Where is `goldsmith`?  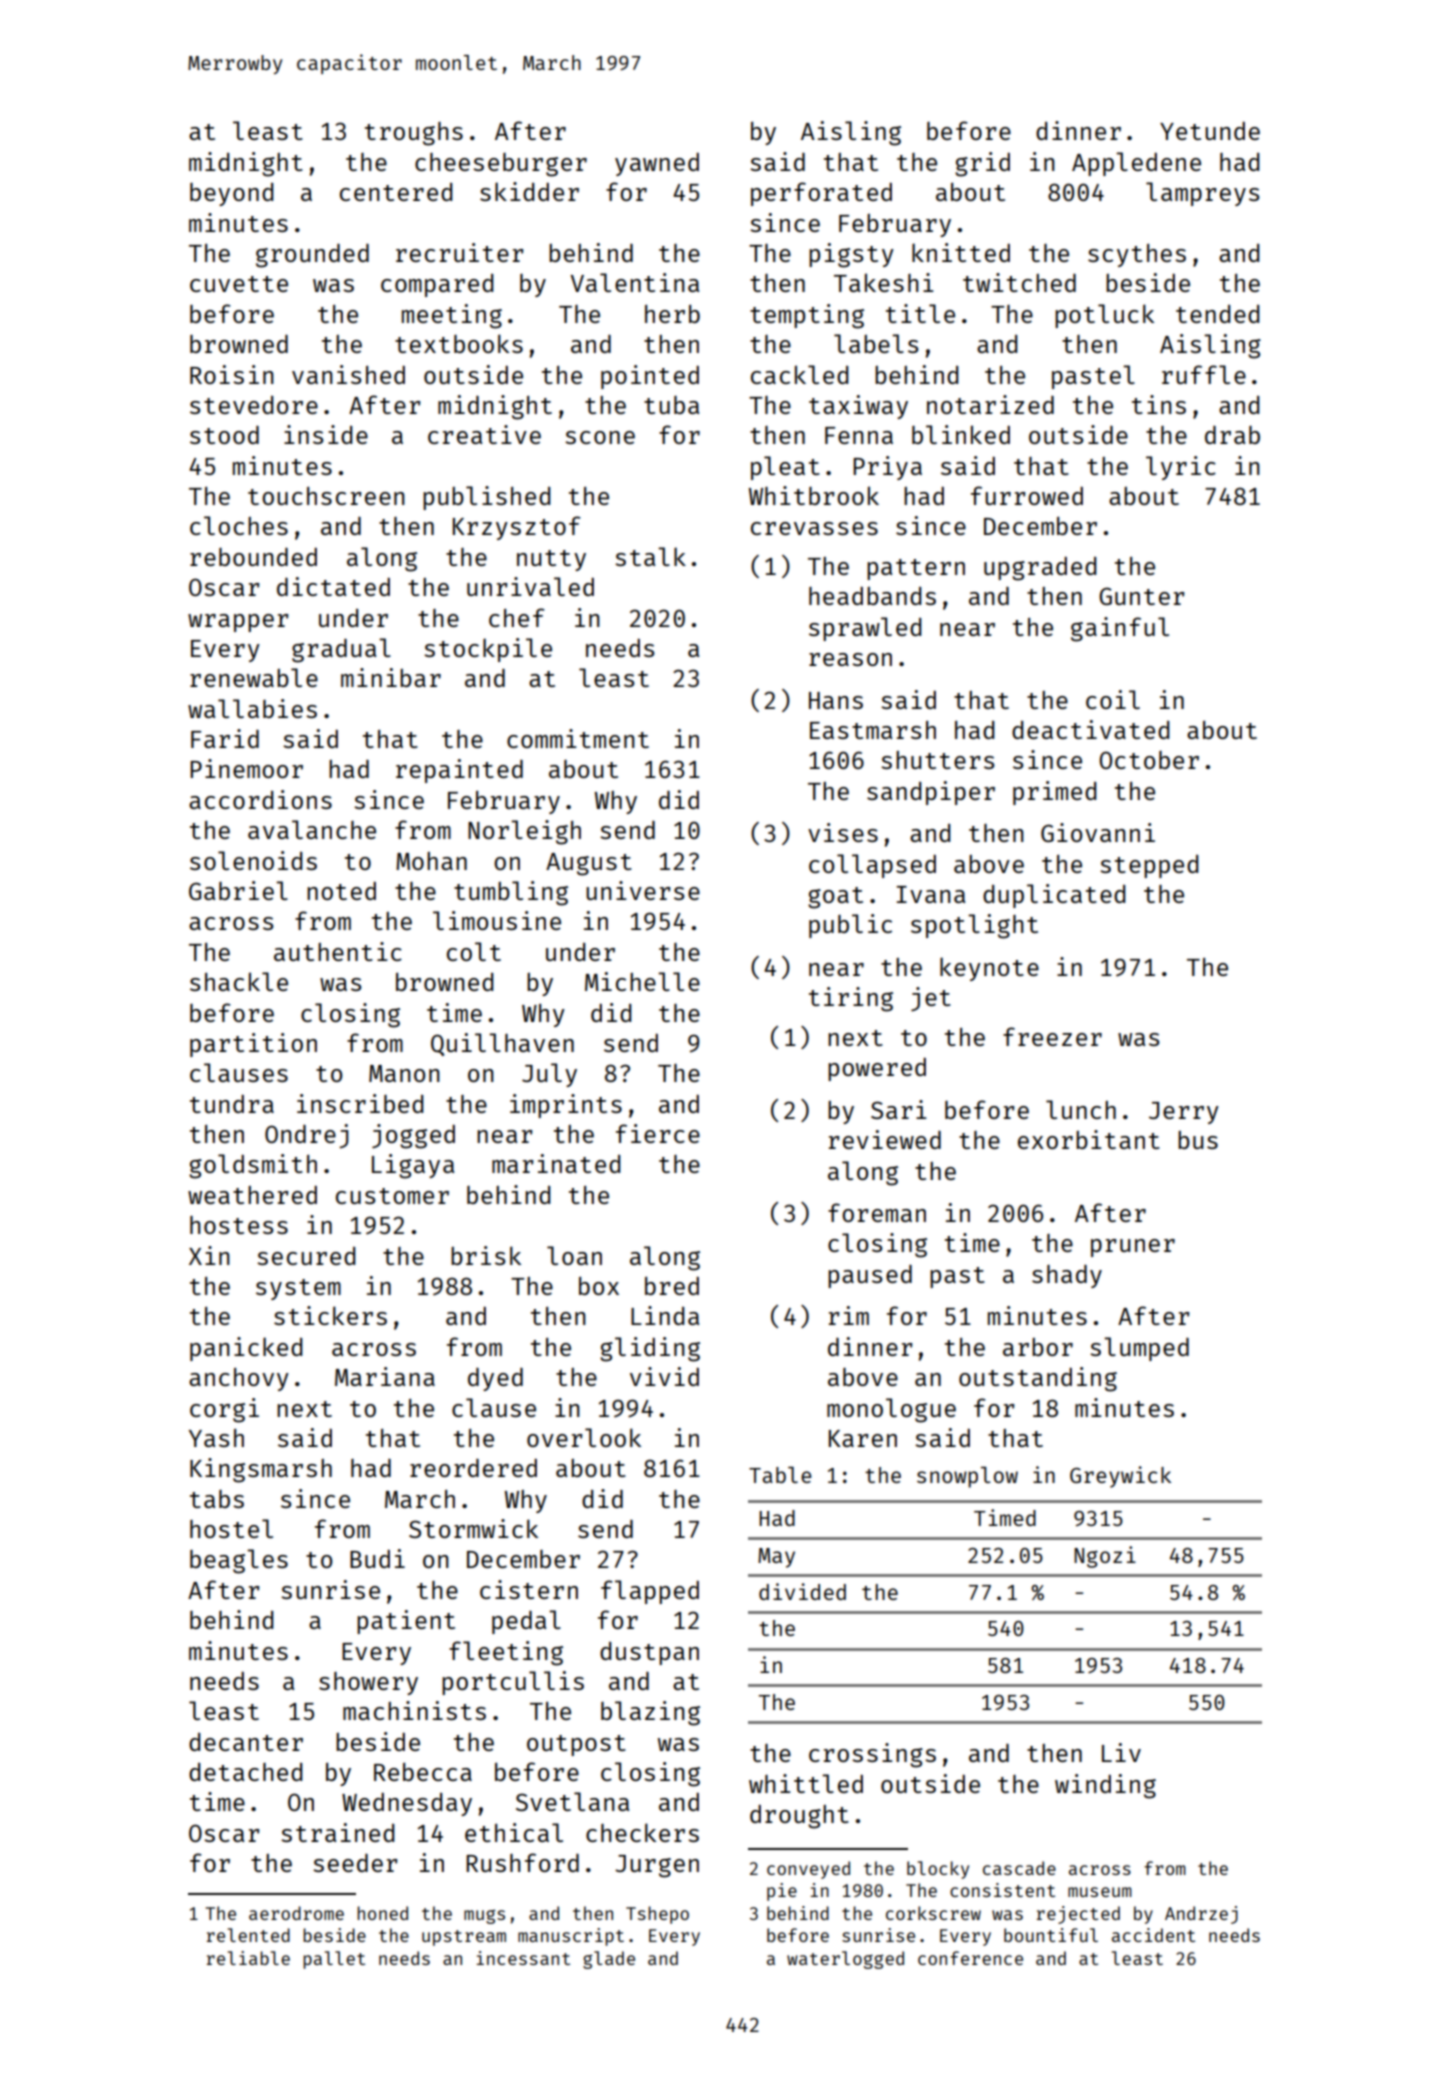
goldsmith is located at coordinates (253, 1166).
